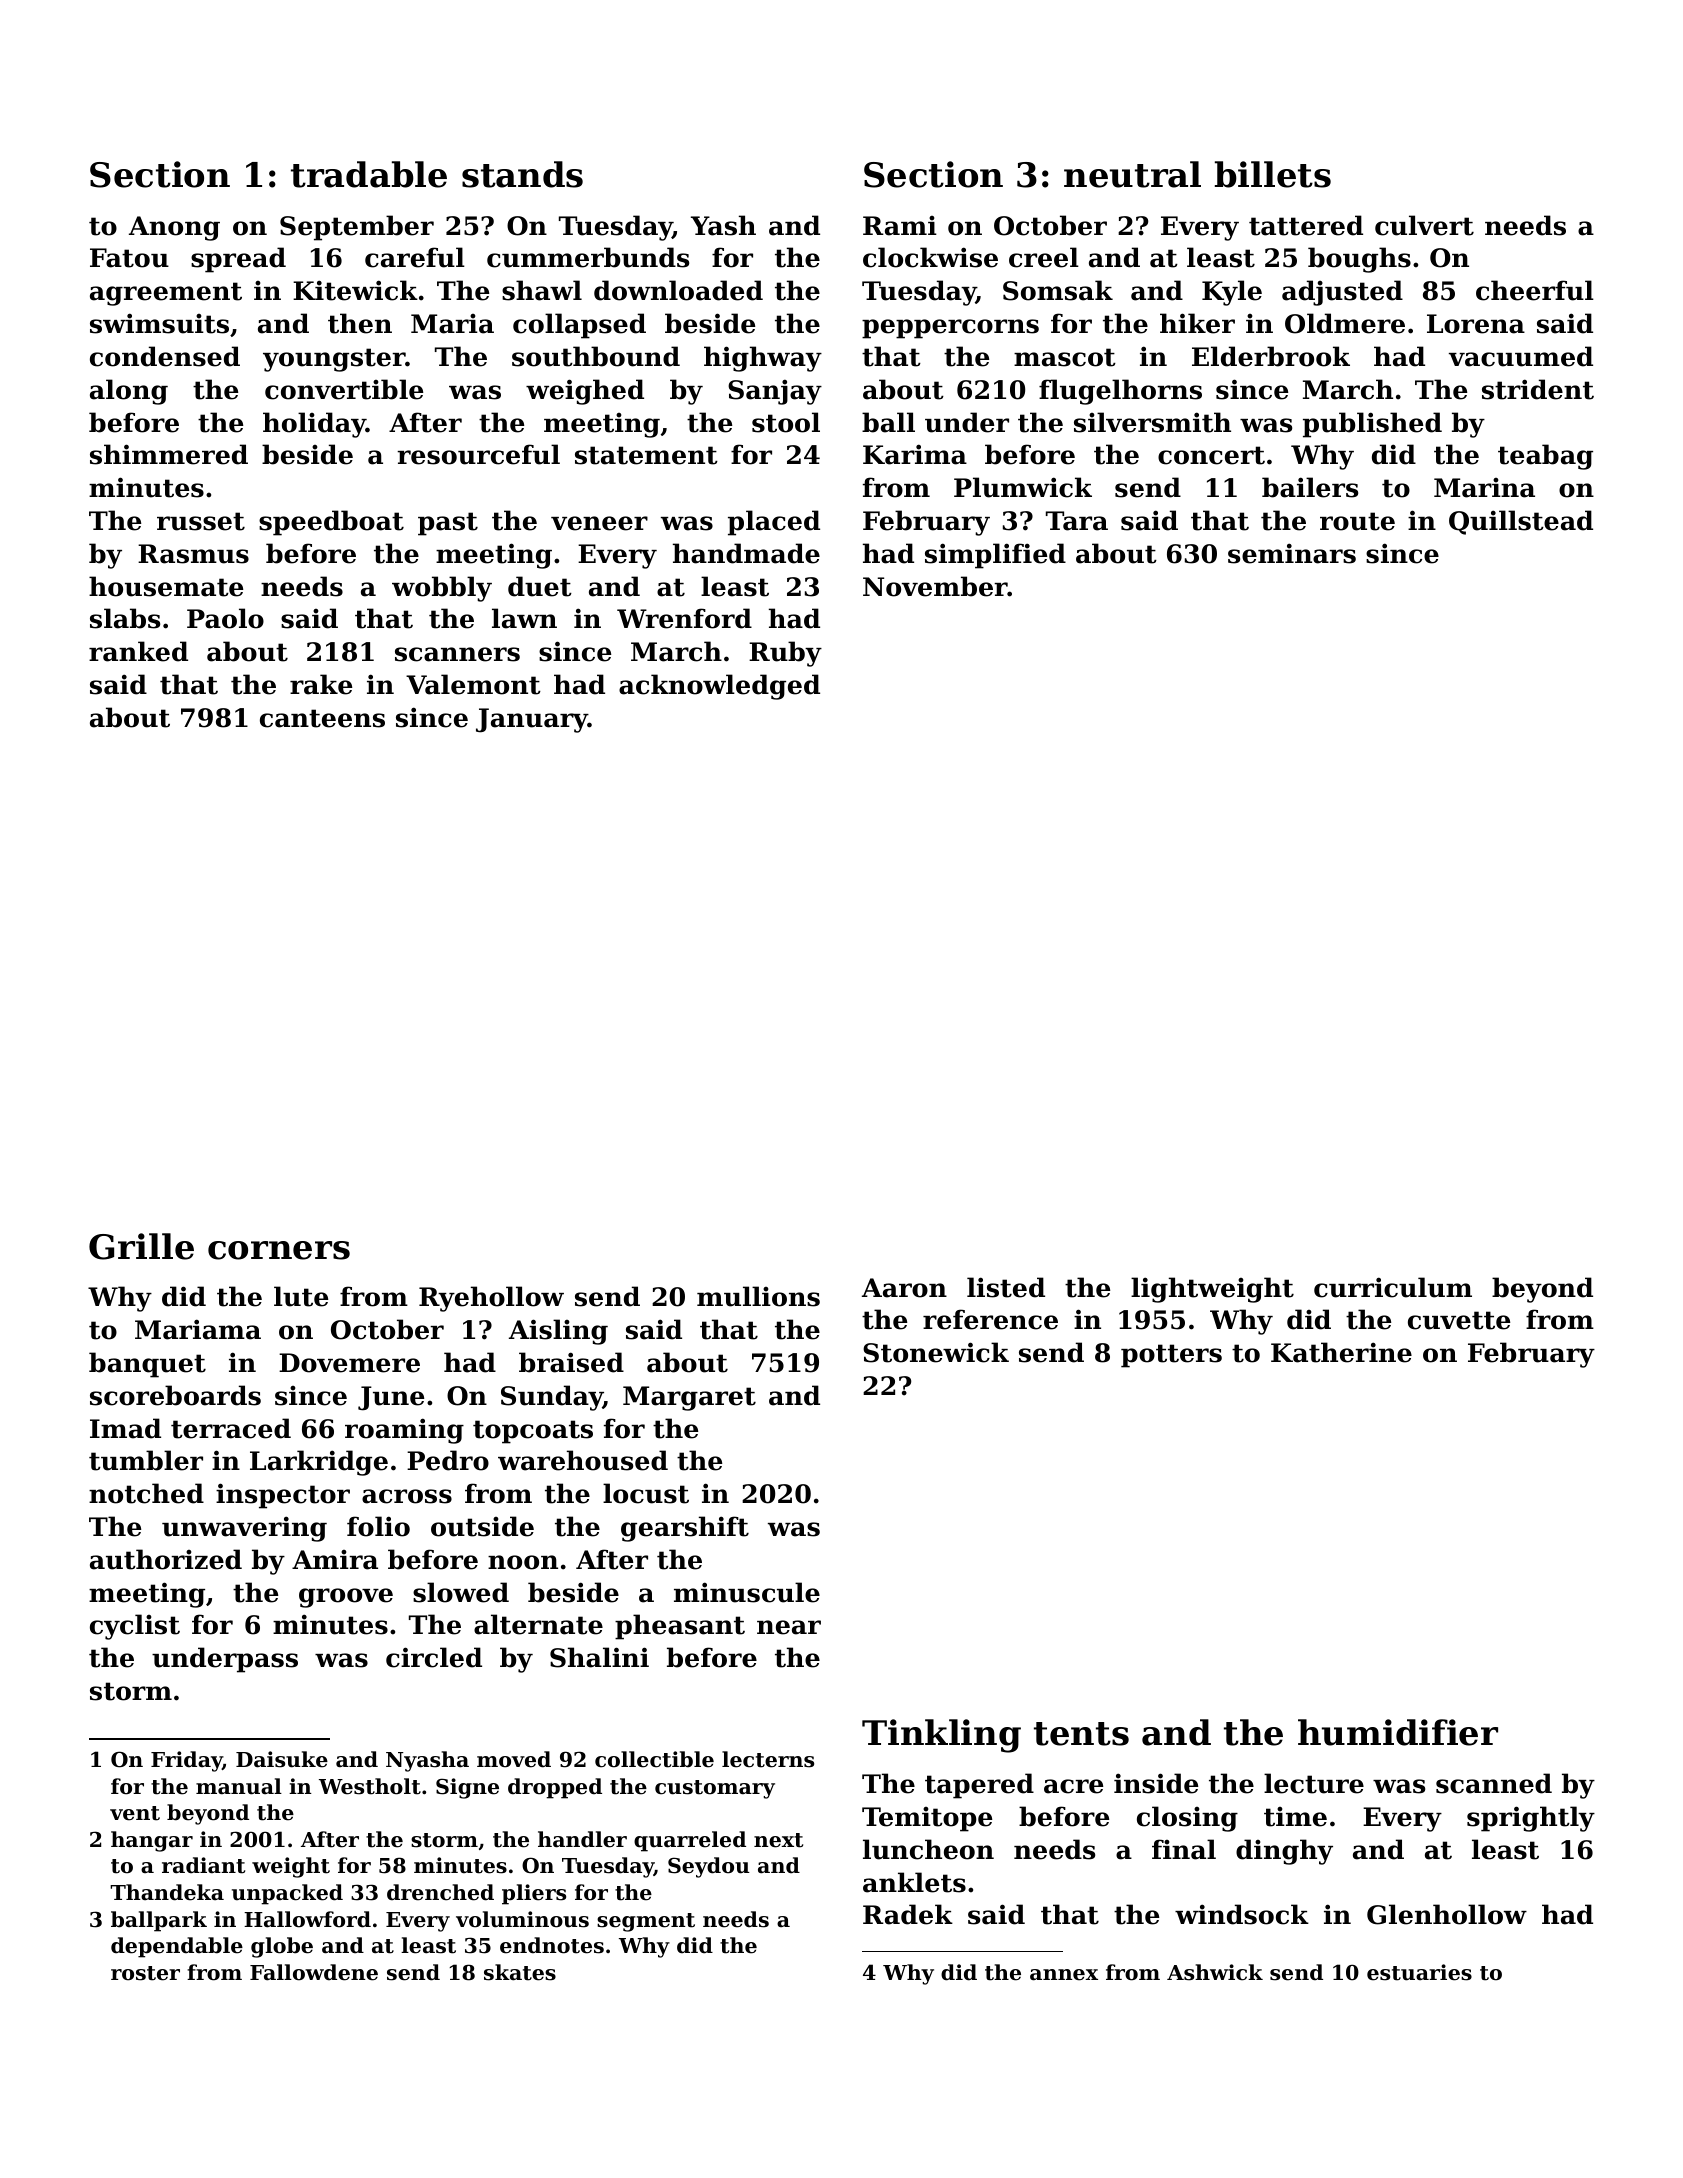  I want to click on November, so click(935, 586).
